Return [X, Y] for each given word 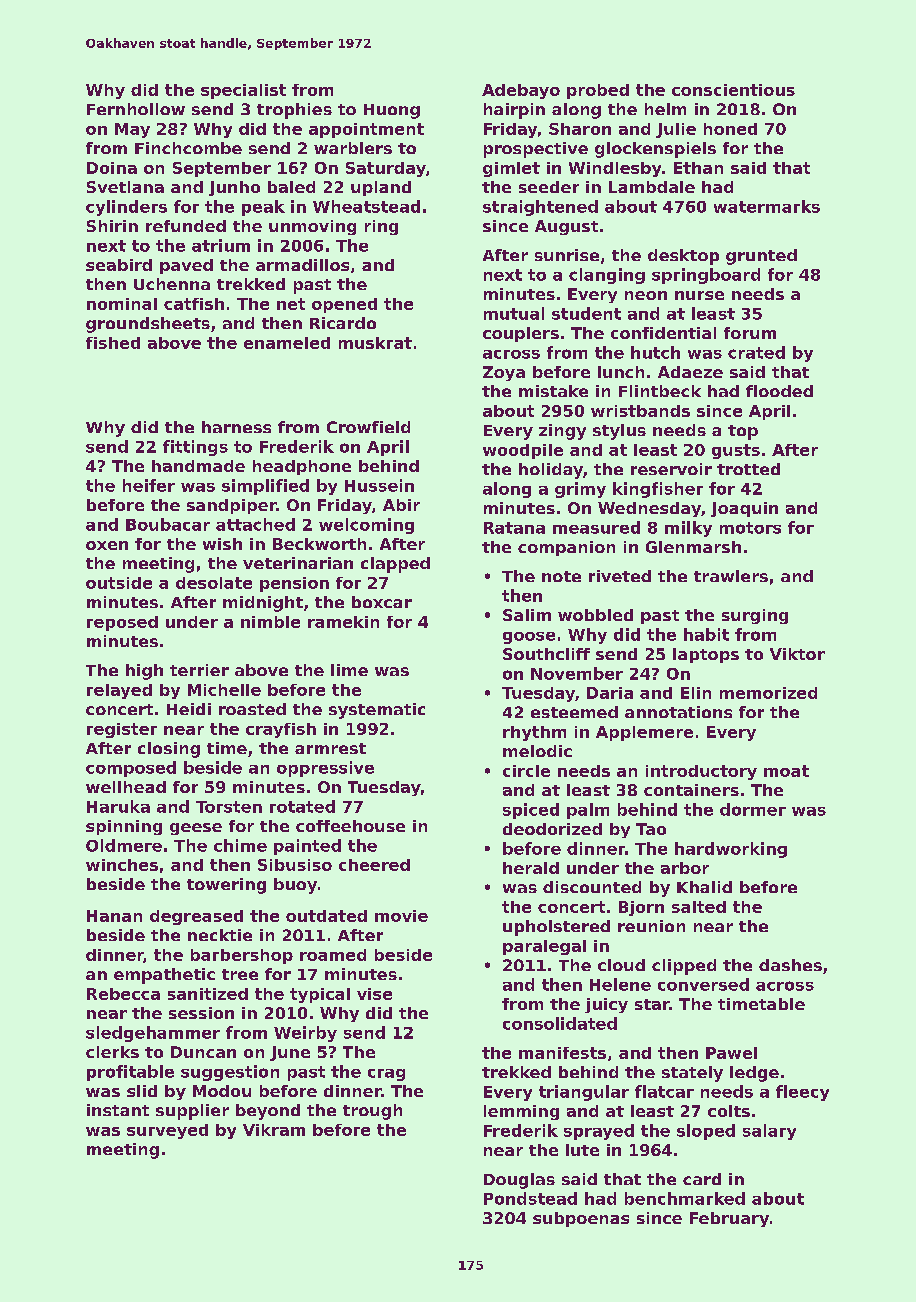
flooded [779, 391]
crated [756, 352]
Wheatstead [366, 206]
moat [786, 771]
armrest [330, 748]
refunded [186, 226]
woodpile [523, 451]
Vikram [274, 1130]
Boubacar [168, 524]
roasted [252, 709]
